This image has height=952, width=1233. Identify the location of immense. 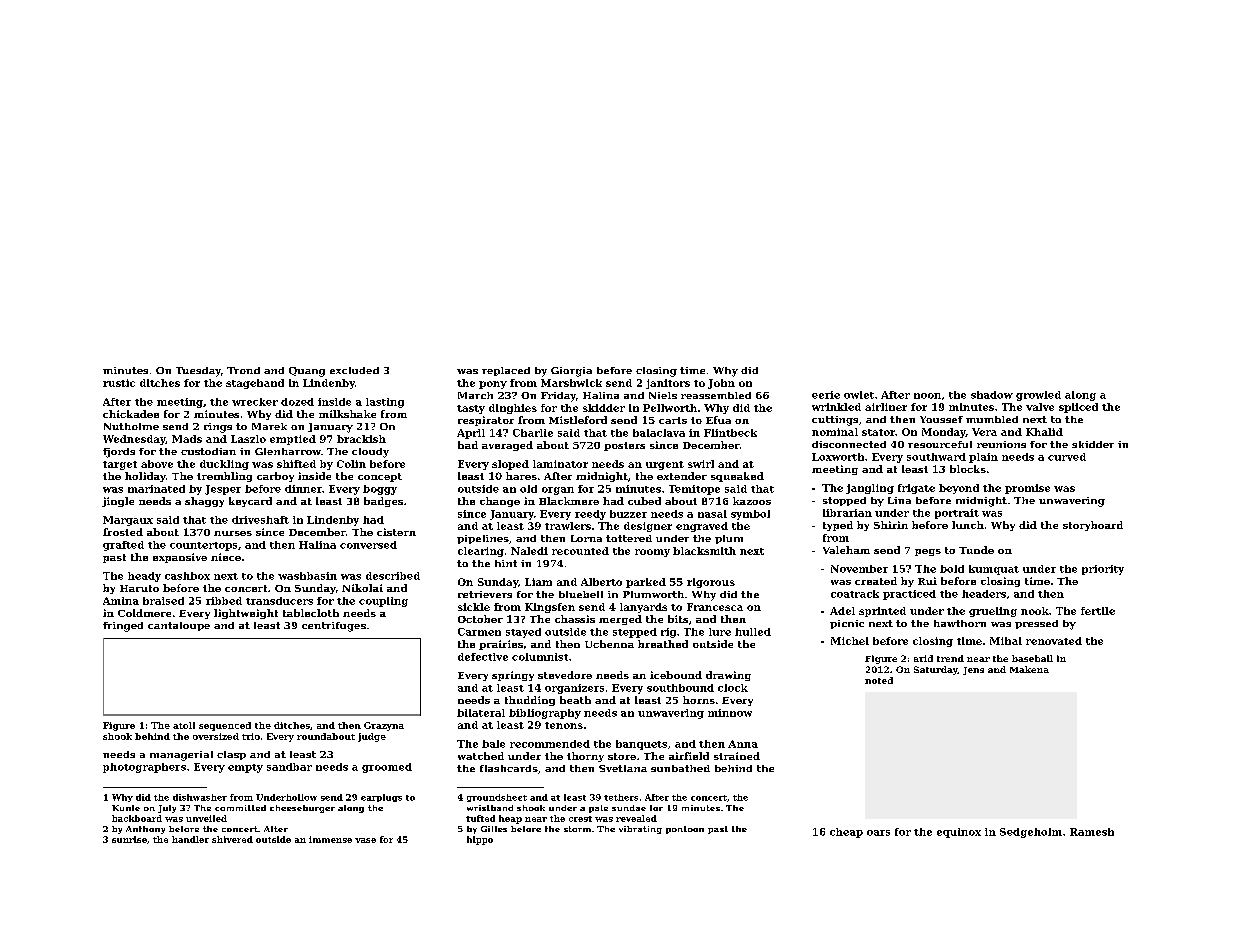
(330, 839).
